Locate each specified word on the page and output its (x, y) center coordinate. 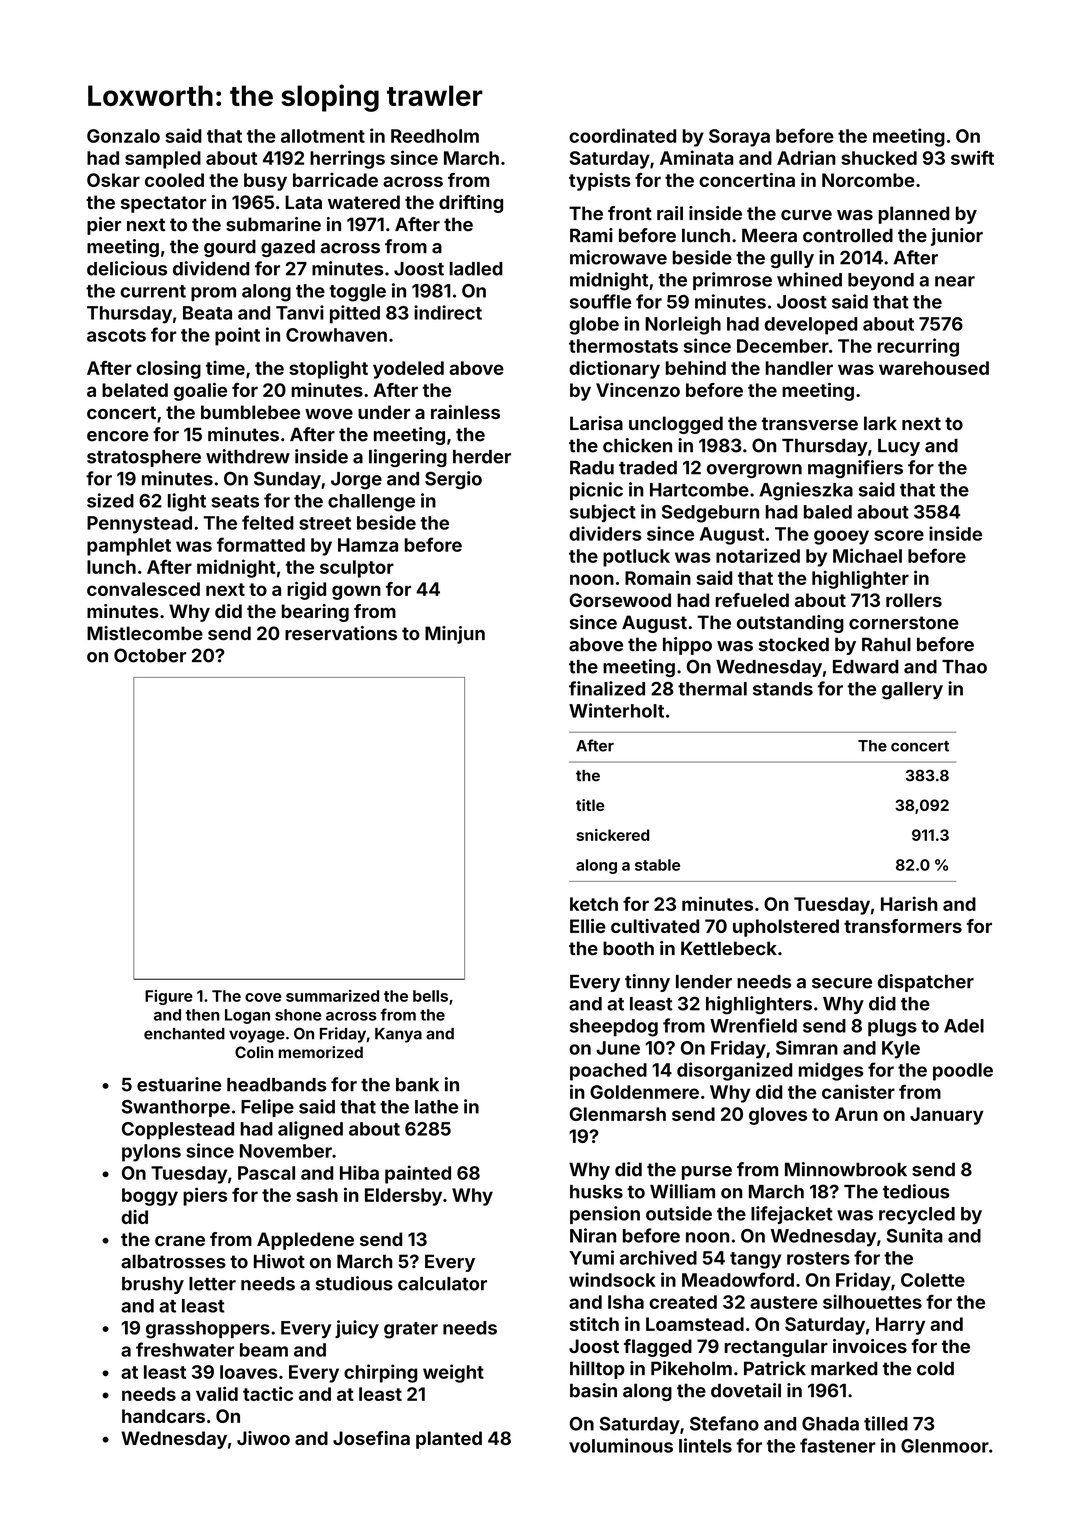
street (325, 523)
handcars (163, 1416)
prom (213, 294)
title (590, 805)
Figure (169, 997)
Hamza (368, 545)
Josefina (371, 1438)
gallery (912, 691)
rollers (914, 600)
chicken (637, 445)
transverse (810, 424)
